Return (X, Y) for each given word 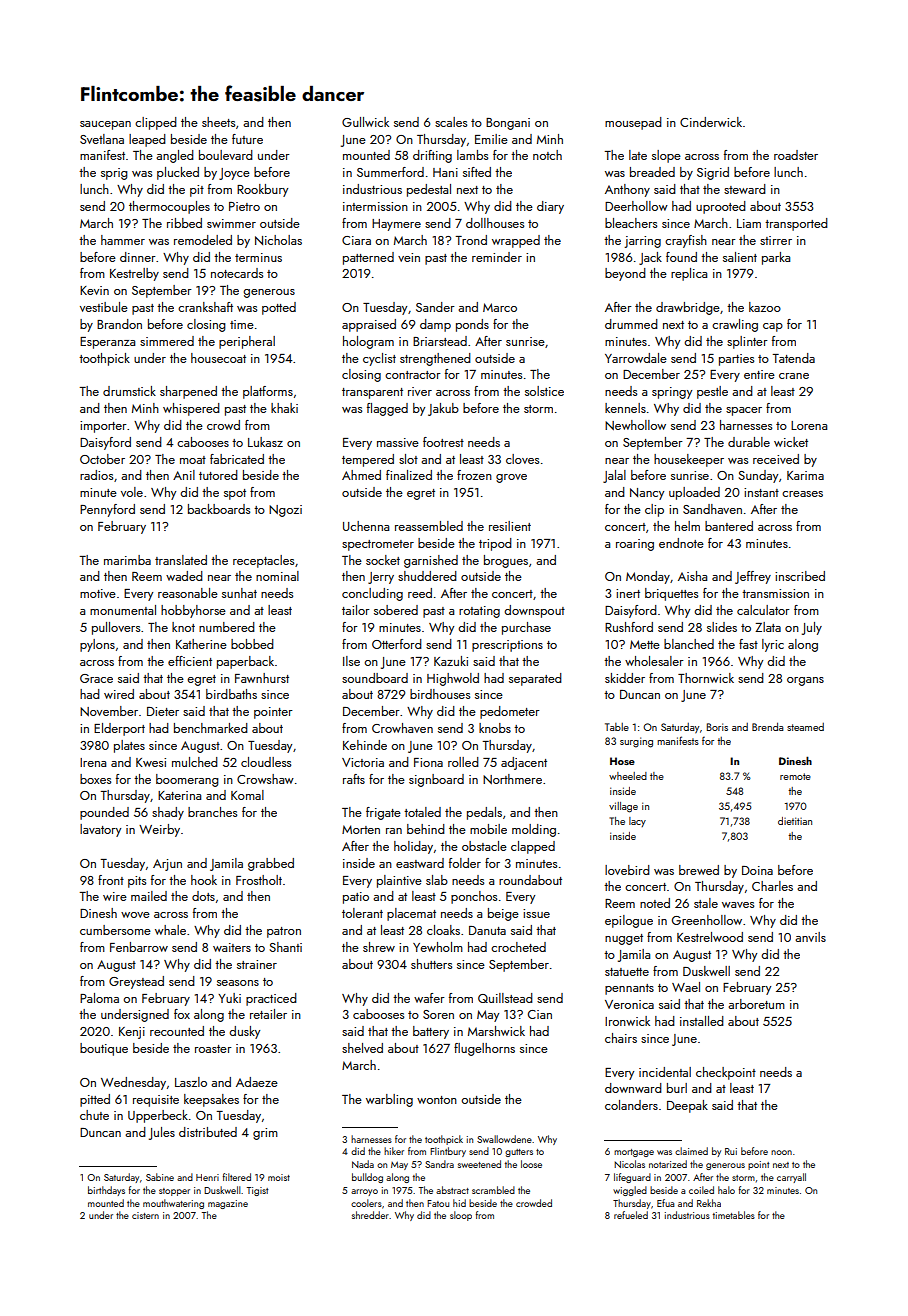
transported (796, 224)
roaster (213, 1049)
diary (550, 207)
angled (175, 156)
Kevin (94, 290)
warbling (389, 1100)
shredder (370, 1215)
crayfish (686, 241)
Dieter (163, 711)
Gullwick (365, 122)
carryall (791, 1178)
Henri (207, 1177)
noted (655, 903)
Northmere (512, 779)
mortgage (634, 1153)
